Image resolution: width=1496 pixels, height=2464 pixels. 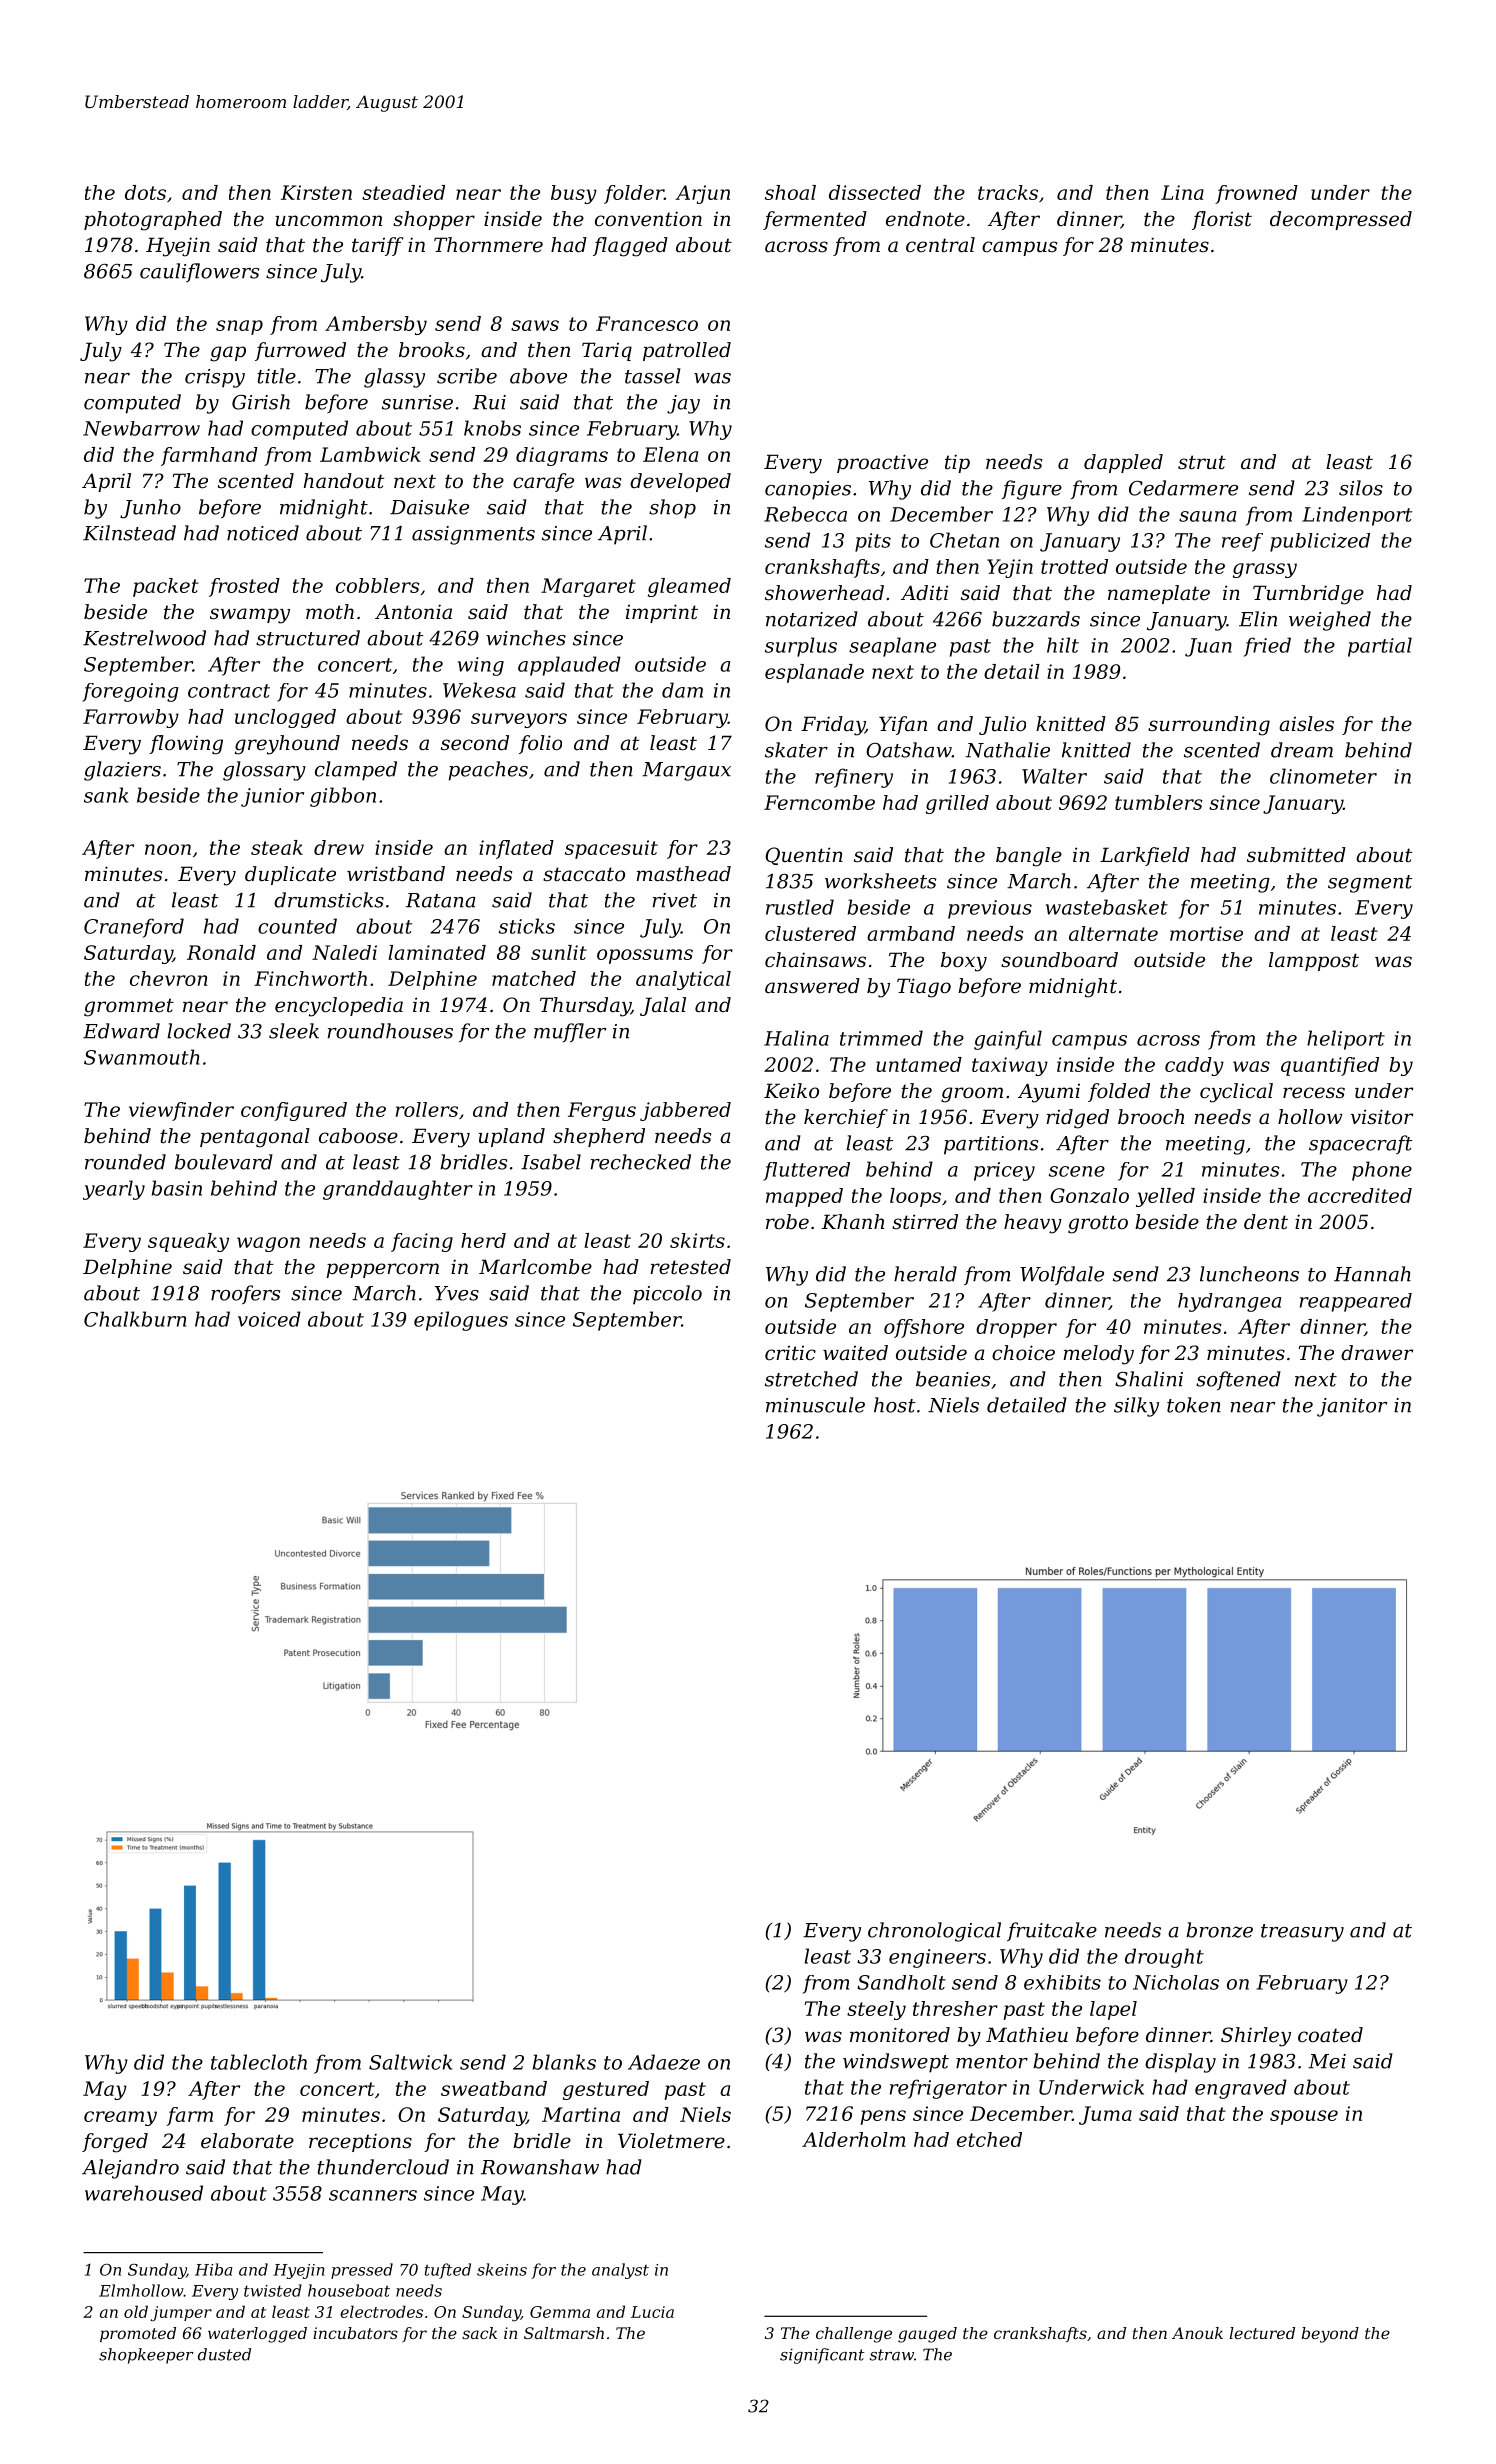 What do you see at coordinates (224, 2354) in the document?
I see `dusted` at bounding box center [224, 2354].
